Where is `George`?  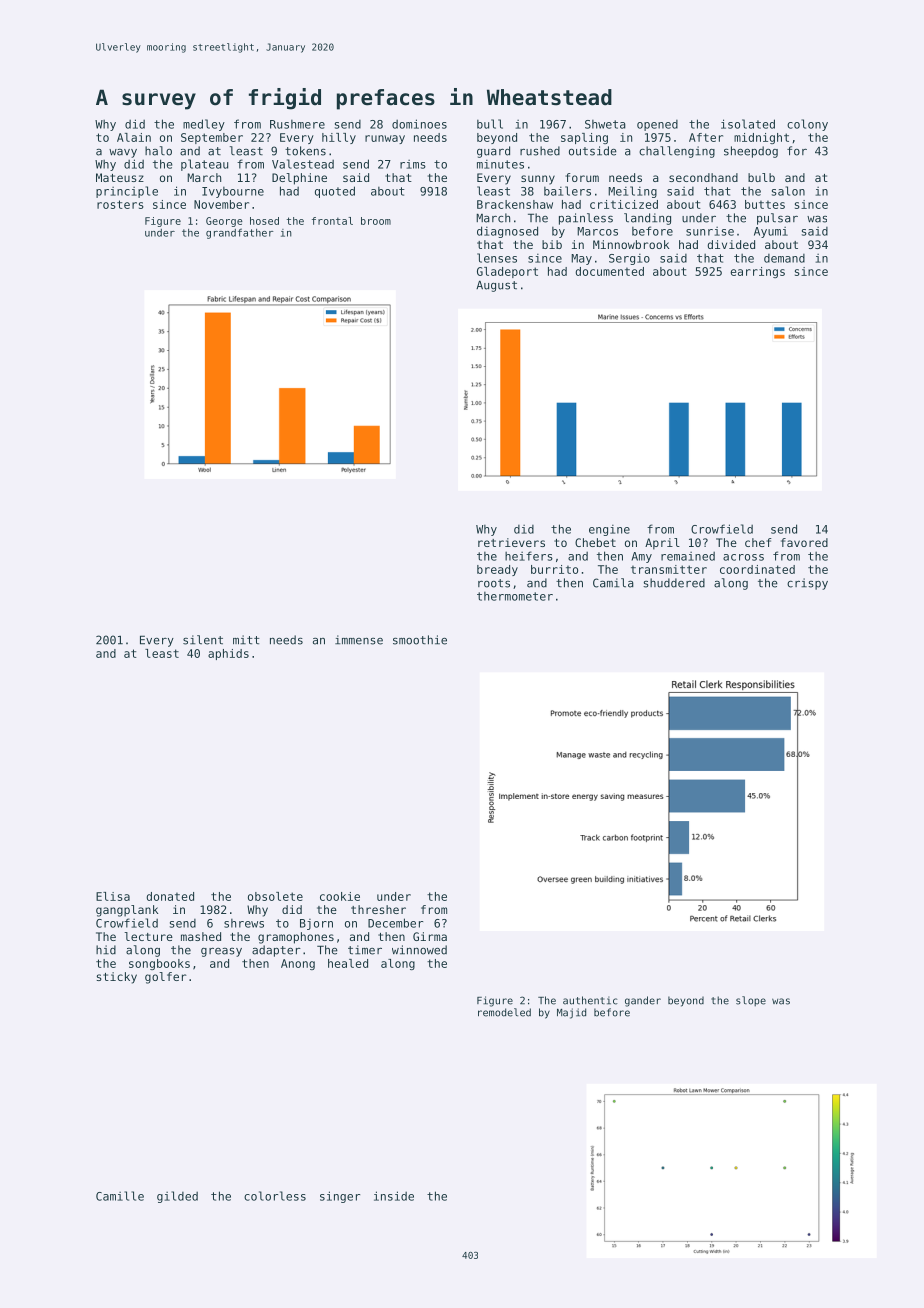
George is located at coordinates (224, 222).
